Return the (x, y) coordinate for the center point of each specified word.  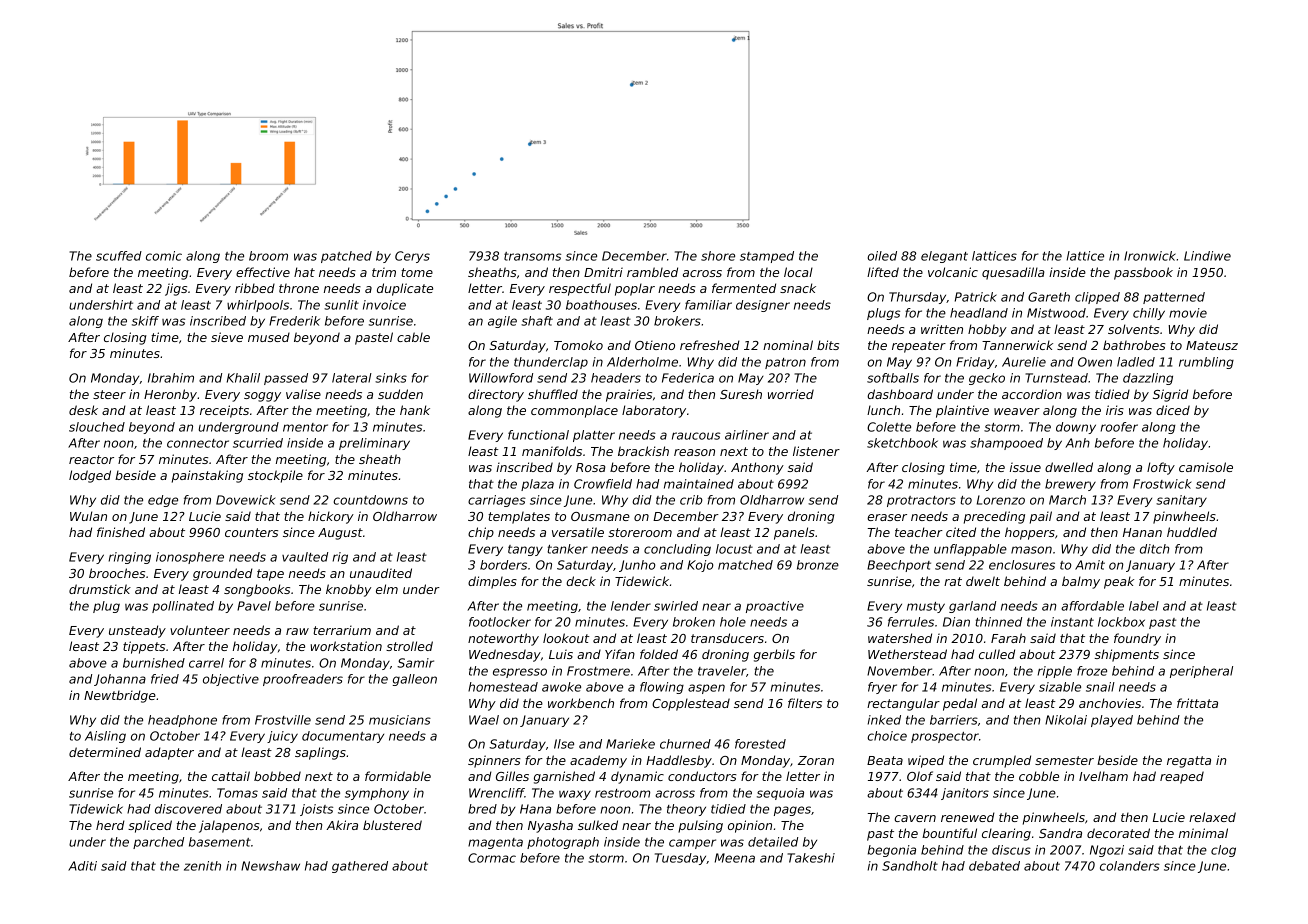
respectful (580, 289)
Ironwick (1150, 256)
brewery (1070, 485)
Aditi (82, 866)
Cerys (412, 257)
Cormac (492, 858)
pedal (960, 704)
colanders (1130, 866)
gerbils (774, 655)
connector (198, 443)
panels (794, 533)
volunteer (200, 630)
